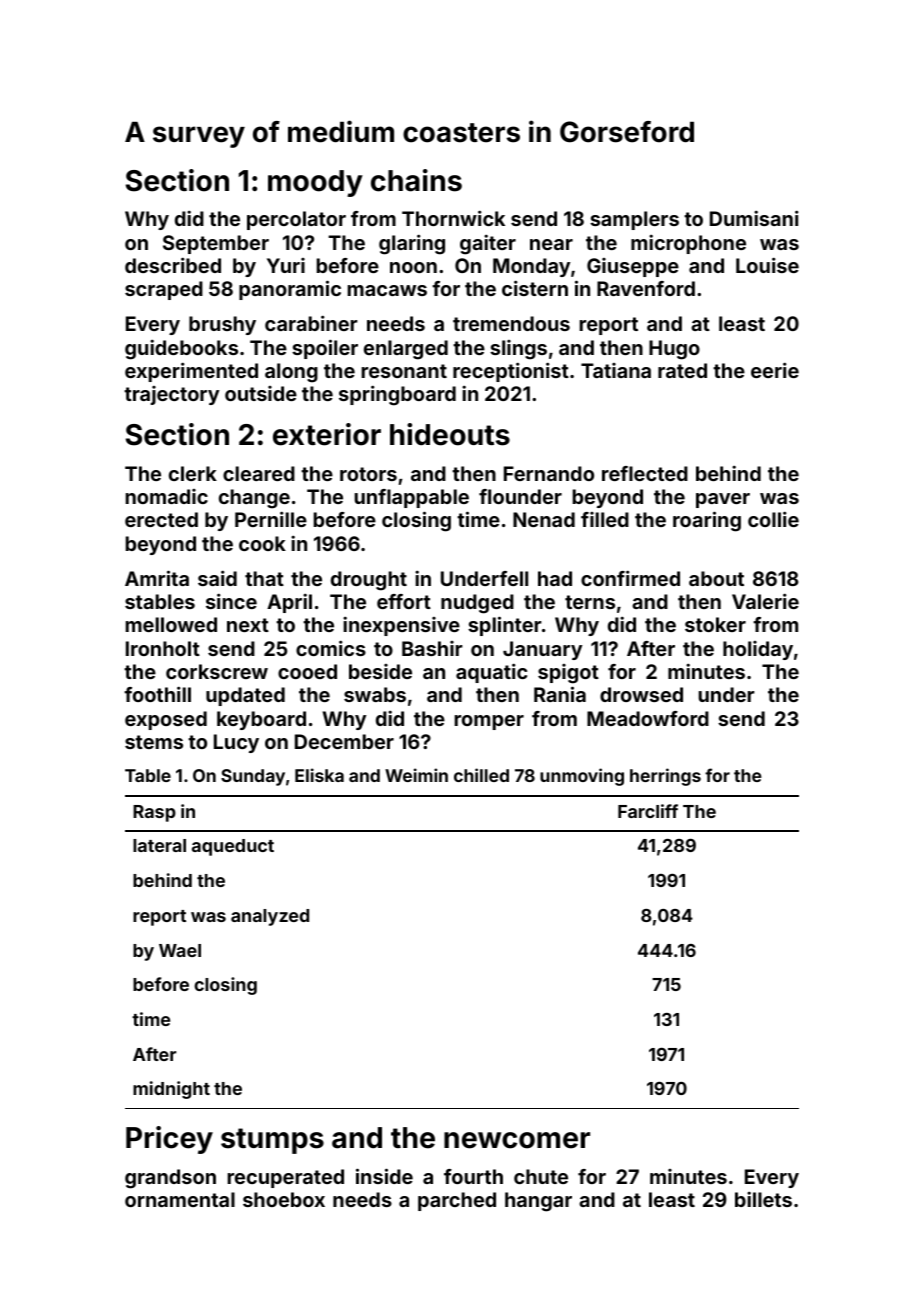 This screenshot has width=924, height=1314. I want to click on herrings, so click(665, 777).
